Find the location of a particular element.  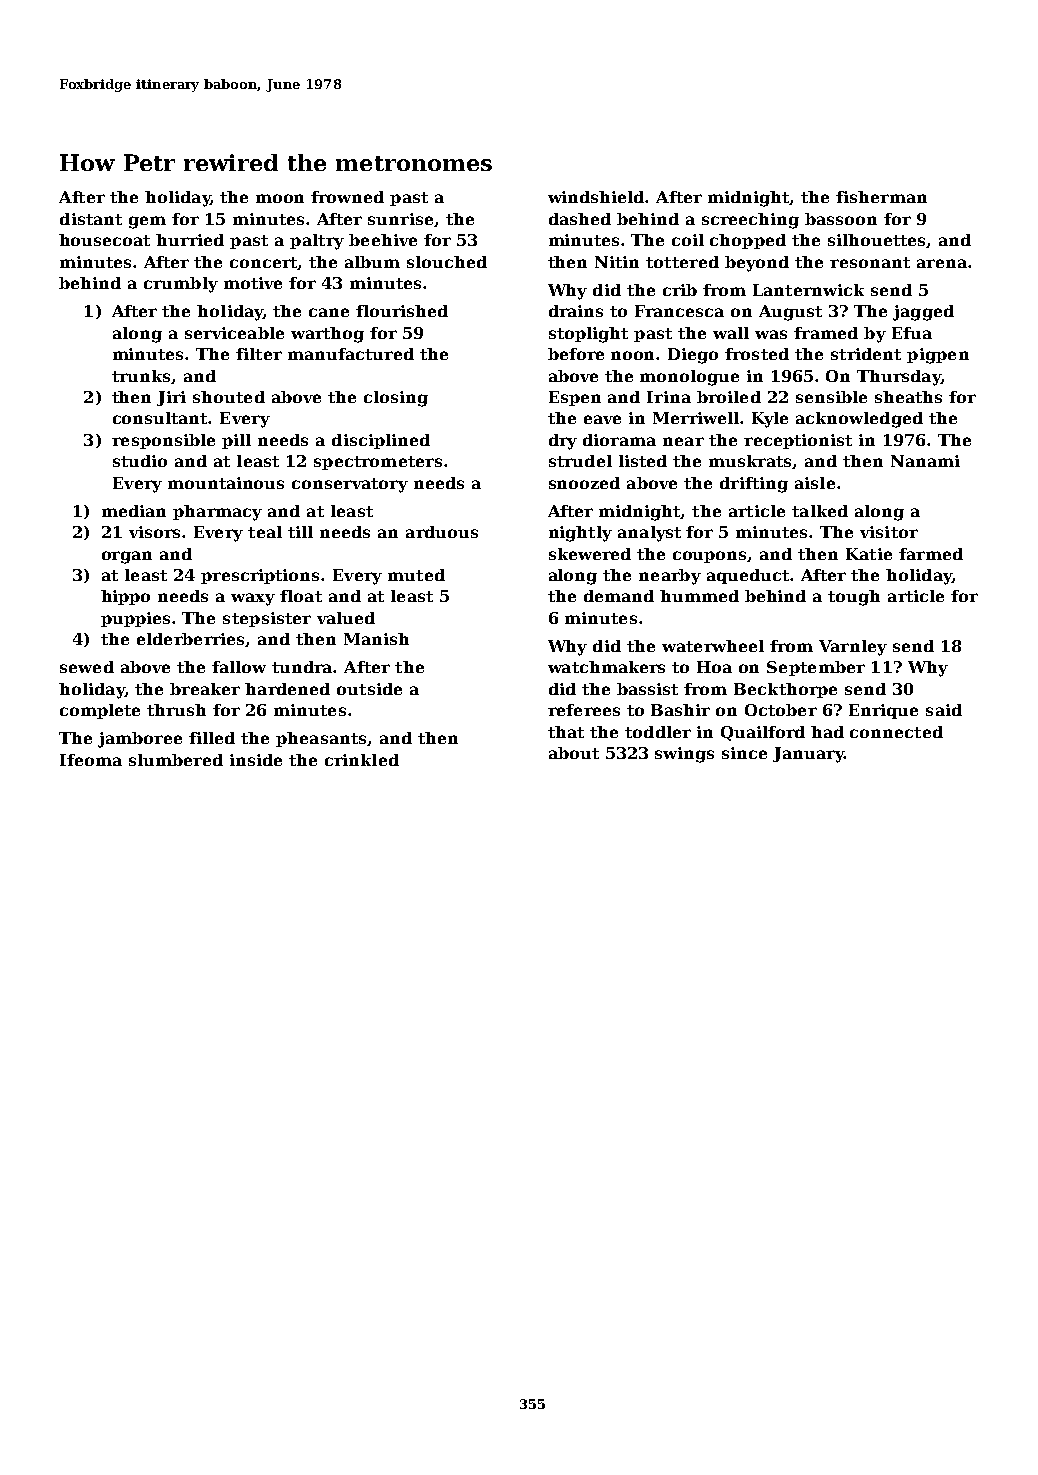

diorama is located at coordinates (619, 440).
